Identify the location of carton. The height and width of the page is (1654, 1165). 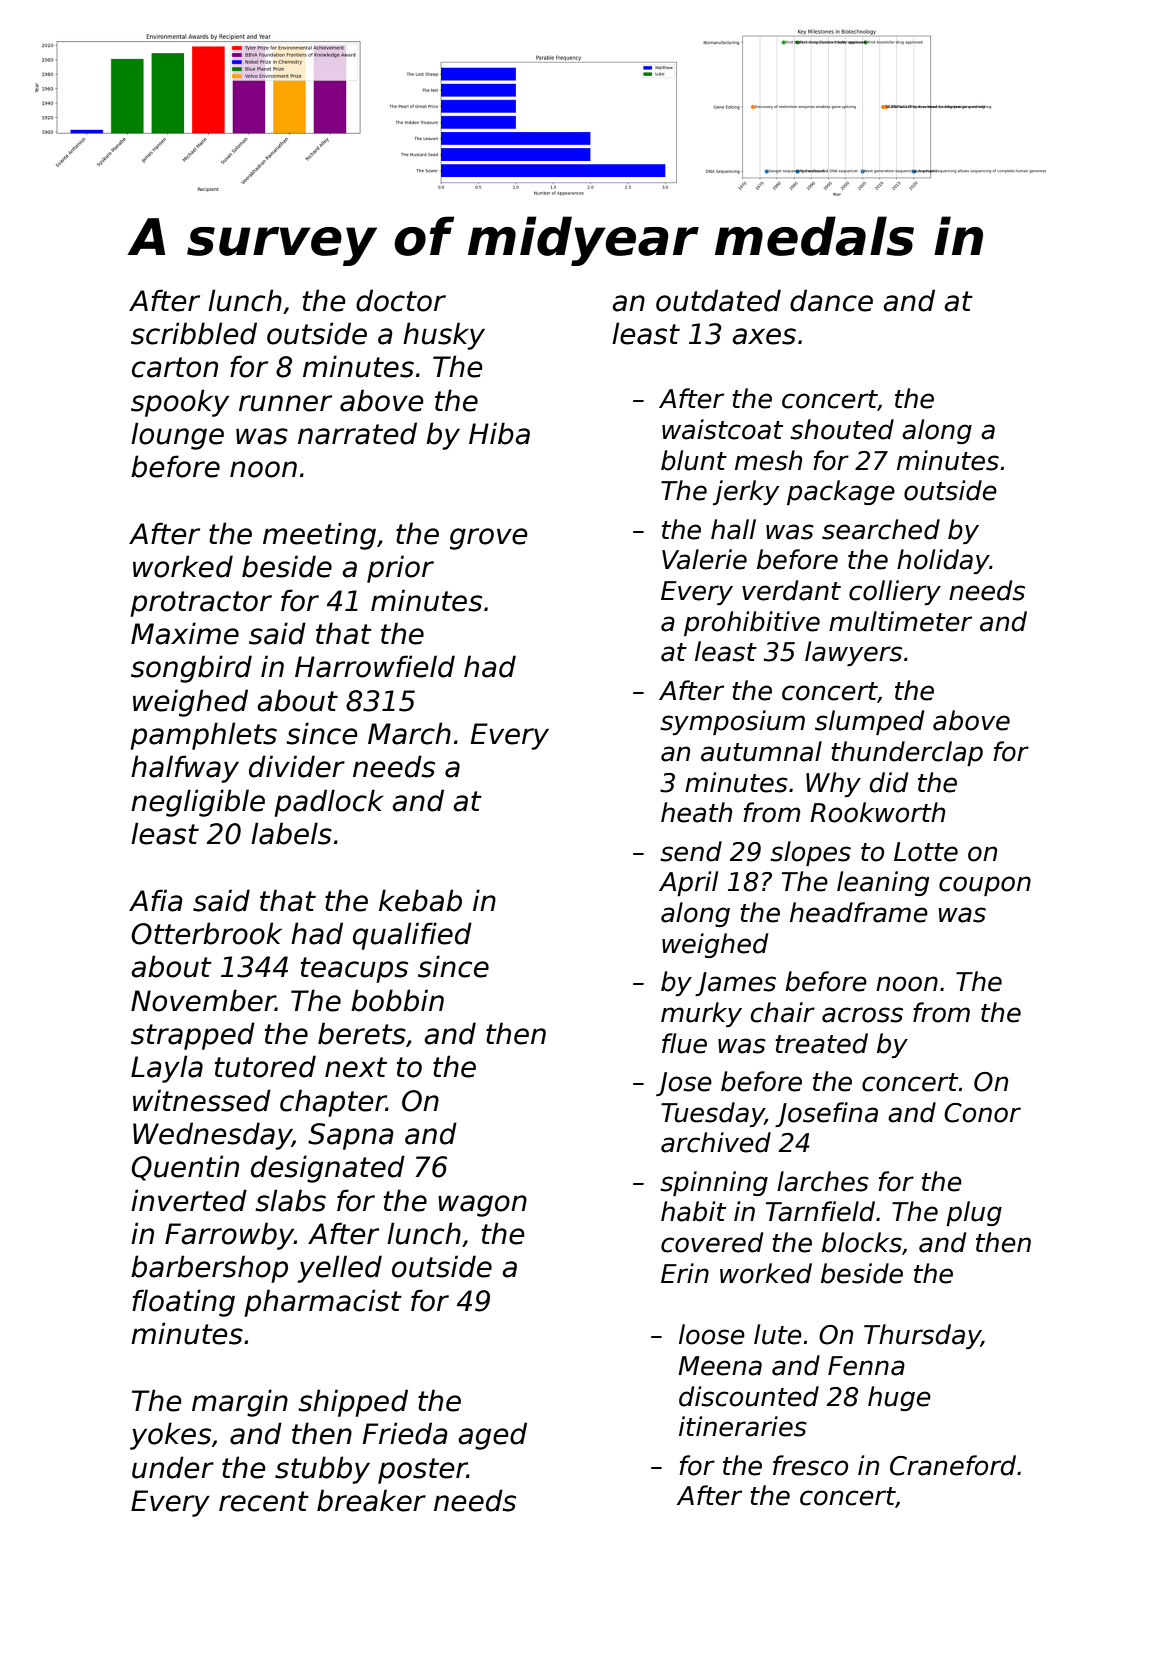
(175, 367).
